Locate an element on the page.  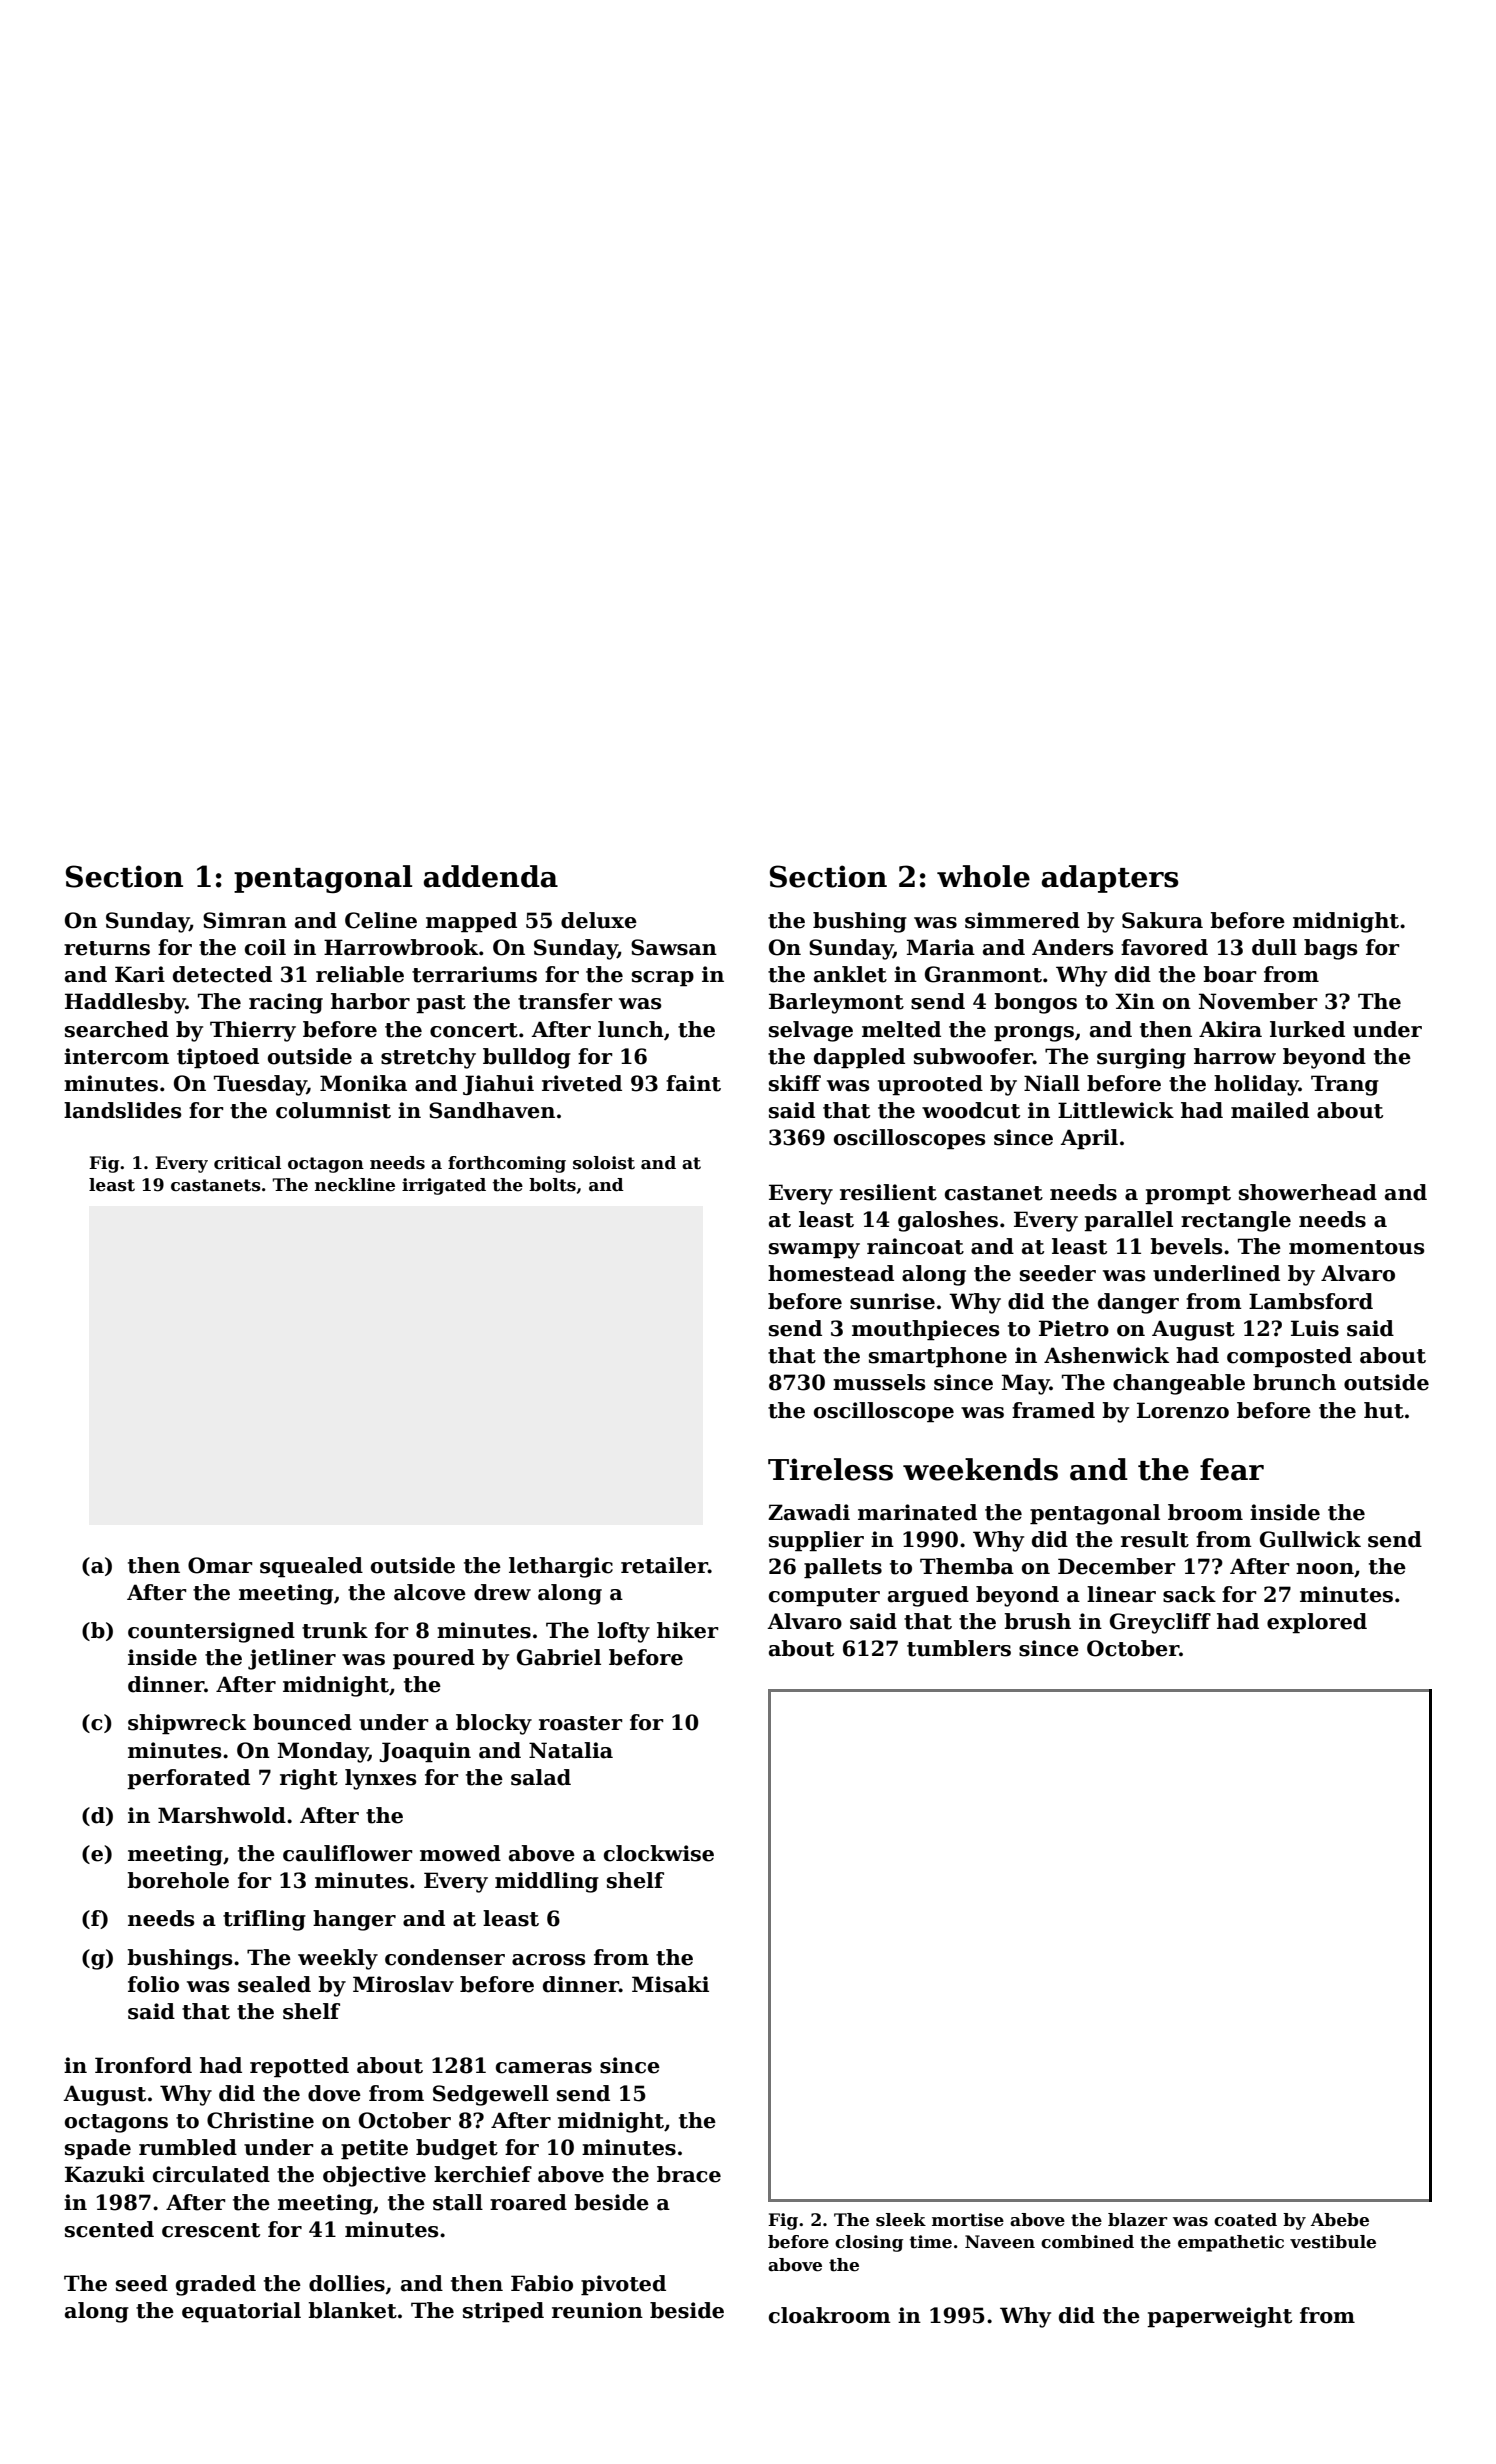
adapters is located at coordinates (1110, 879).
